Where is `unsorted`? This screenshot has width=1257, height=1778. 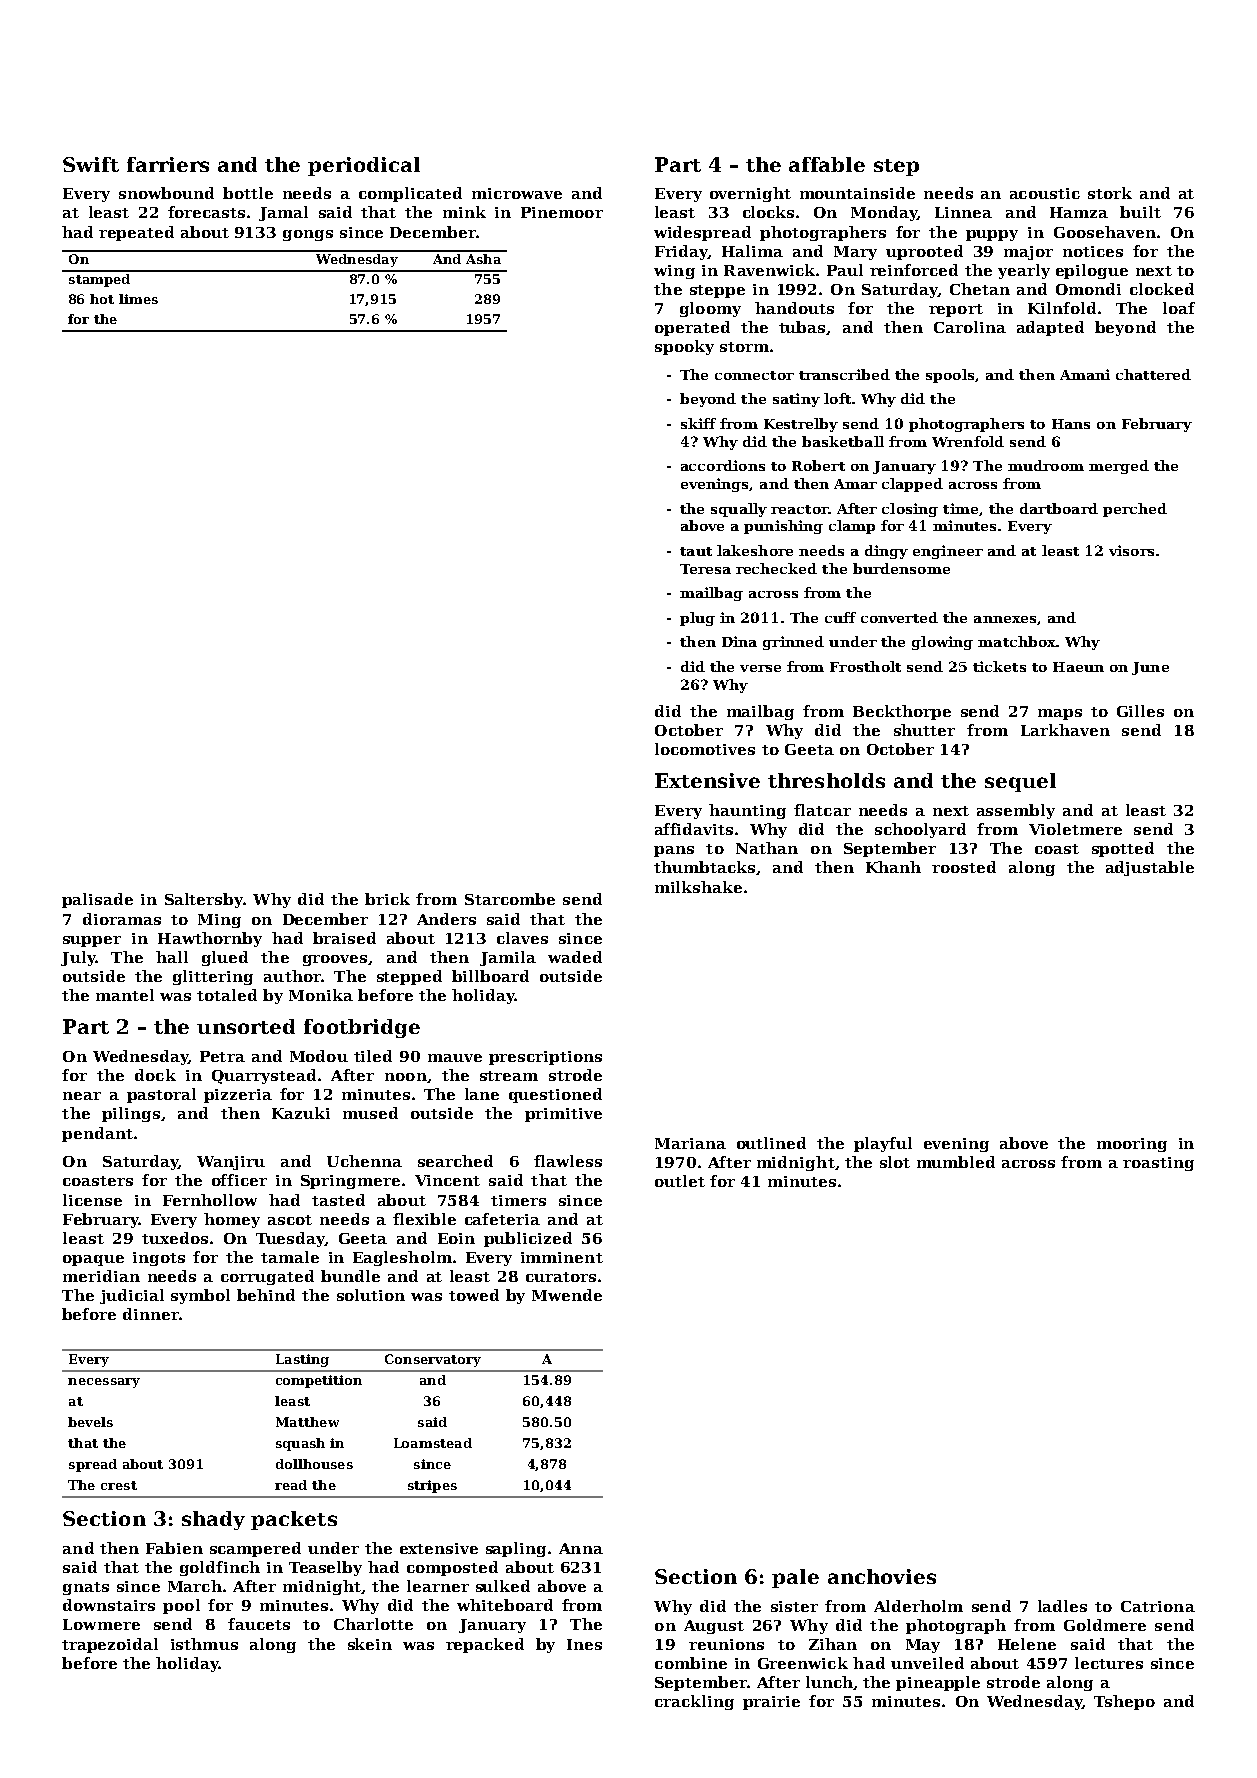
unsorted is located at coordinates (246, 1026).
